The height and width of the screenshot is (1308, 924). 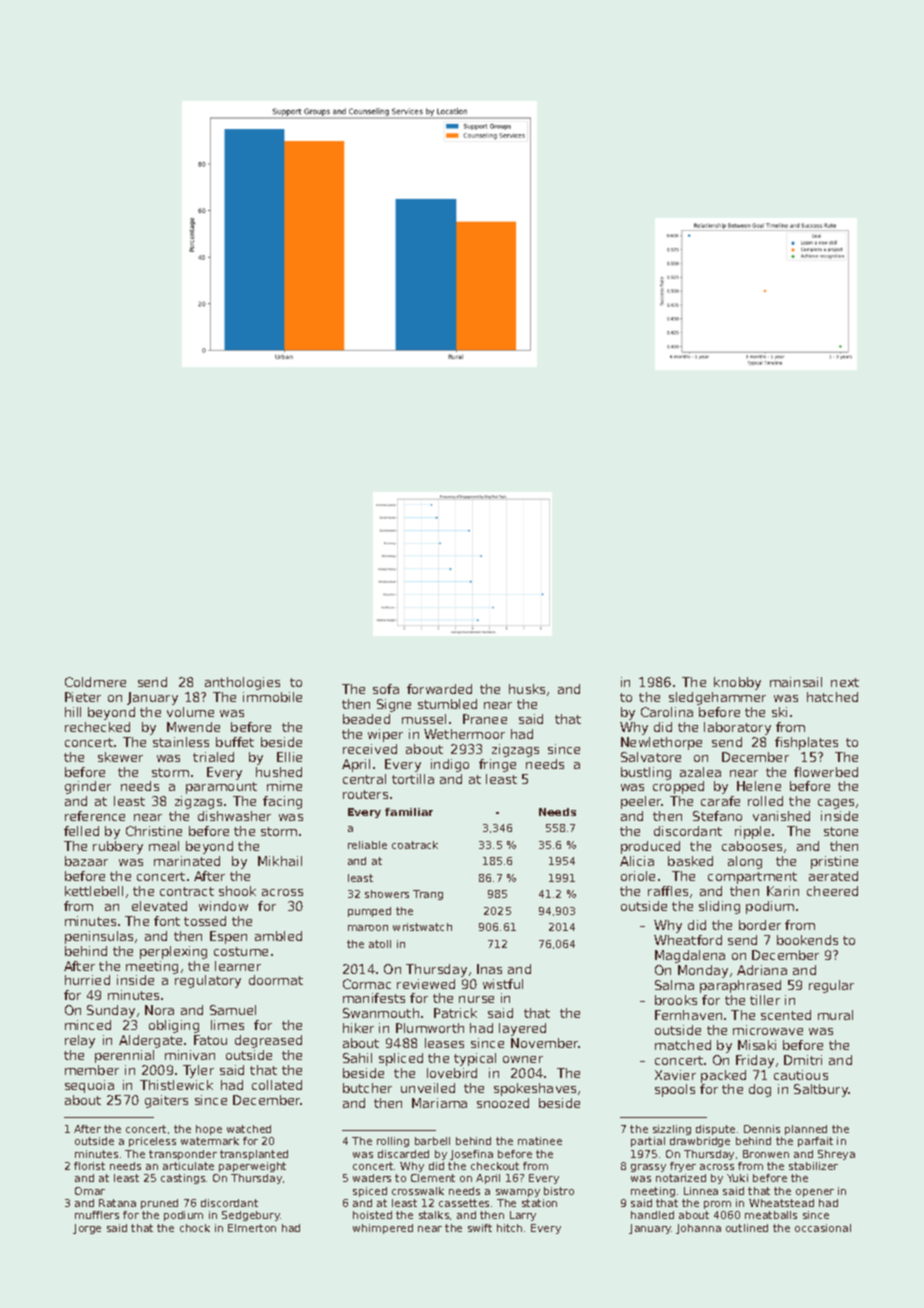 What do you see at coordinates (737, 683) in the screenshot?
I see `knobby` at bounding box center [737, 683].
